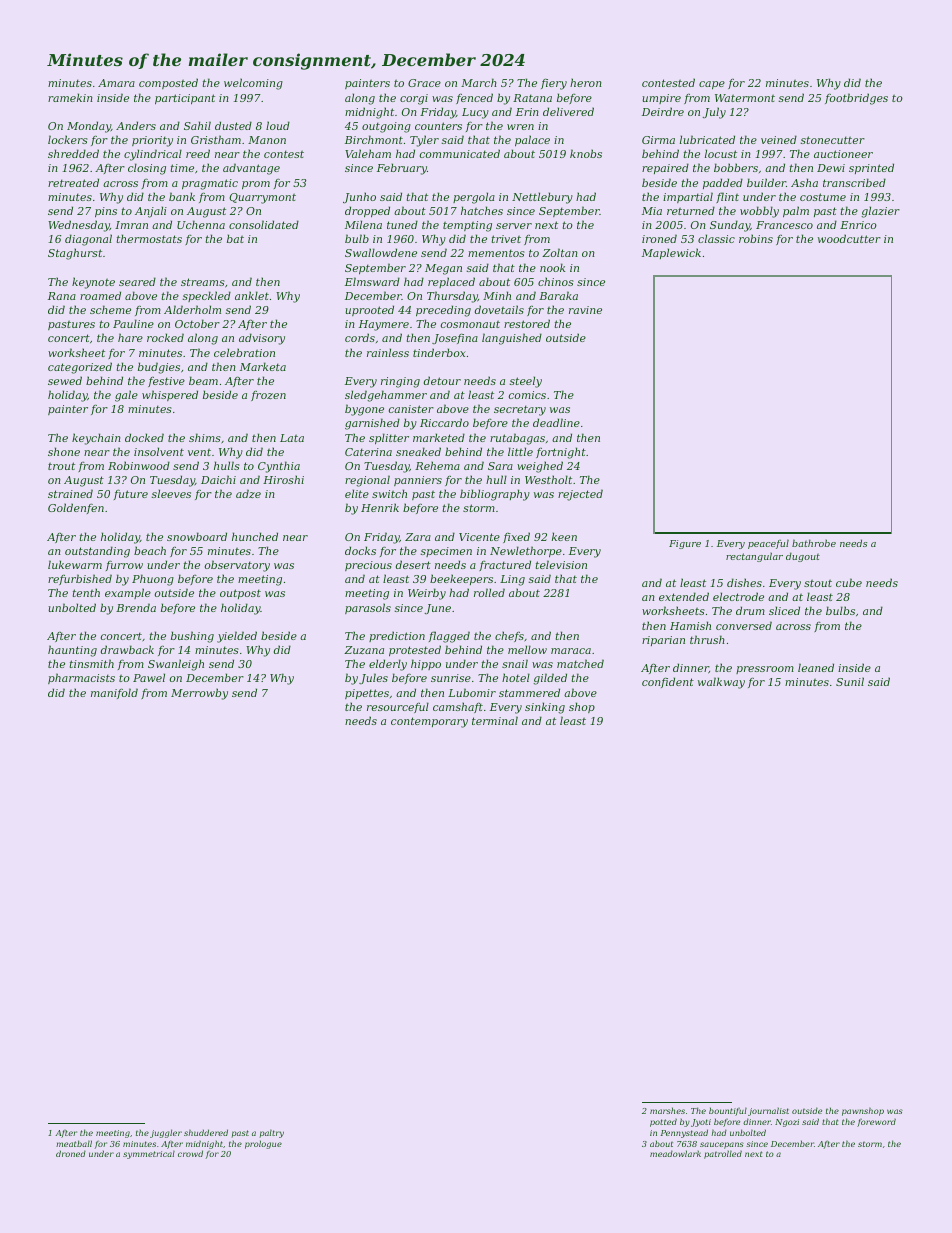 This screenshot has height=1233, width=952. Describe the element at coordinates (114, 693) in the screenshot. I see `manifold` at that location.
